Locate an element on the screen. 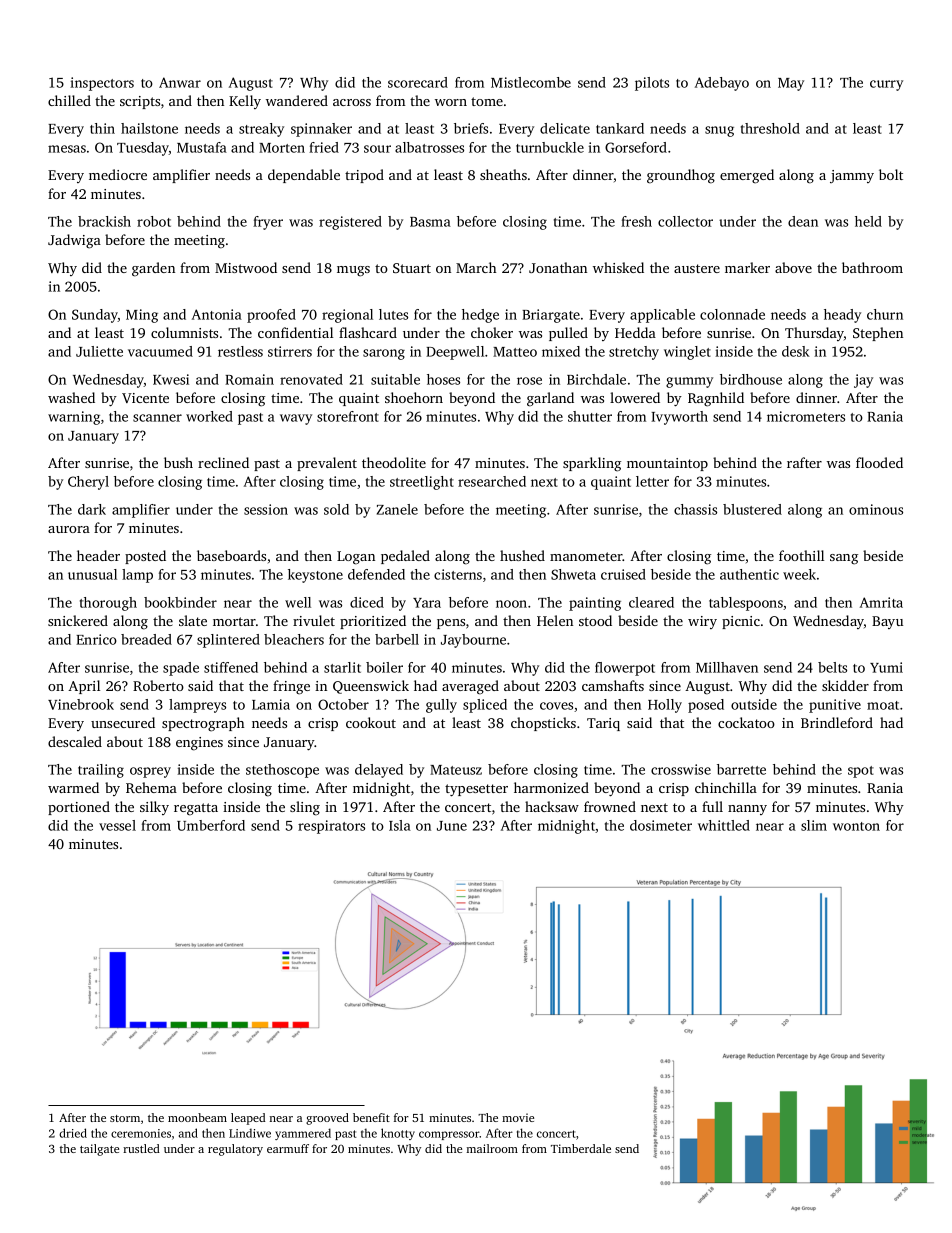 The width and height of the screenshot is (952, 1233). storm is located at coordinates (125, 1118).
